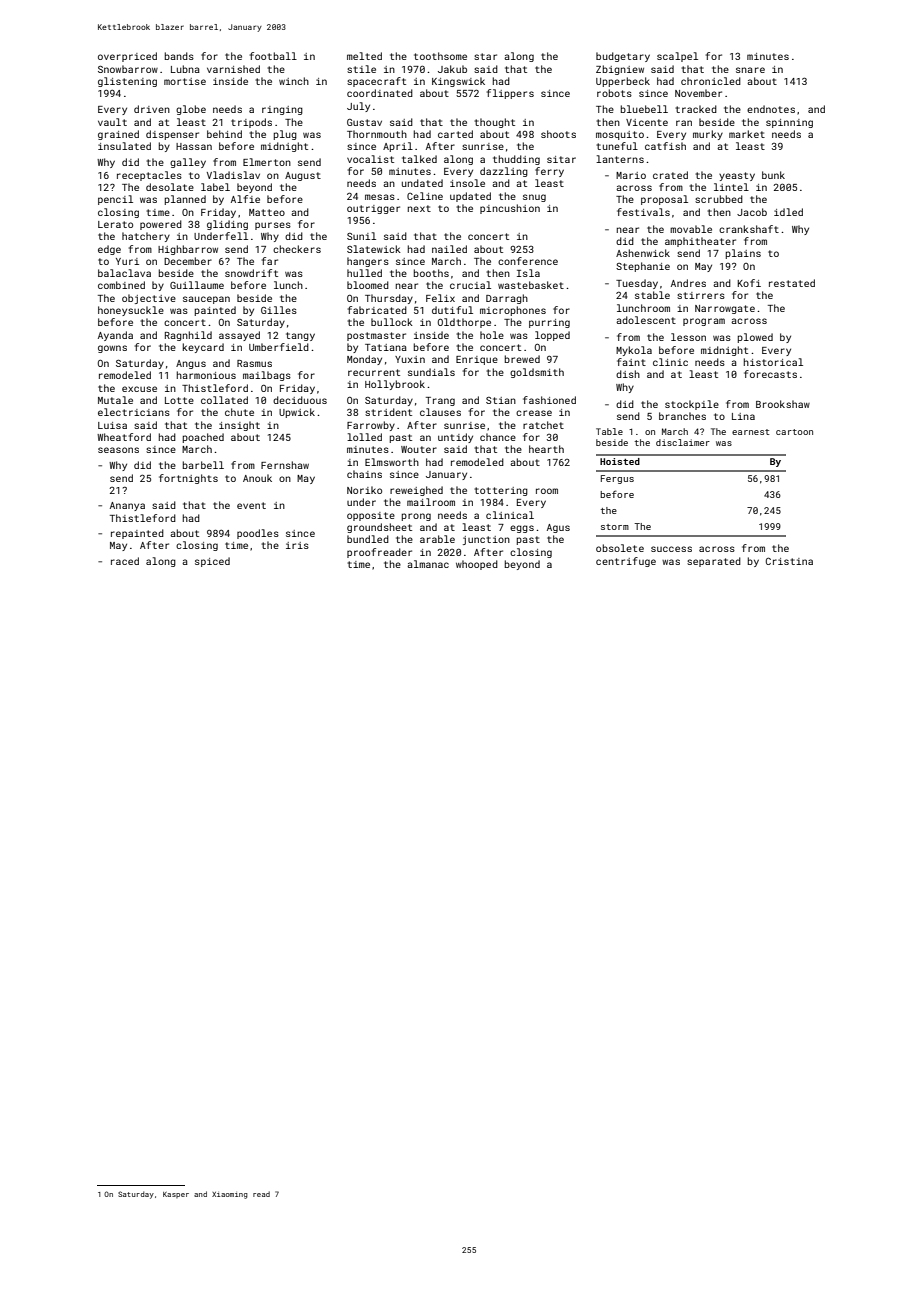 The height and width of the image is (1308, 924). Describe the element at coordinates (179, 56) in the image. I see `bands` at that location.
